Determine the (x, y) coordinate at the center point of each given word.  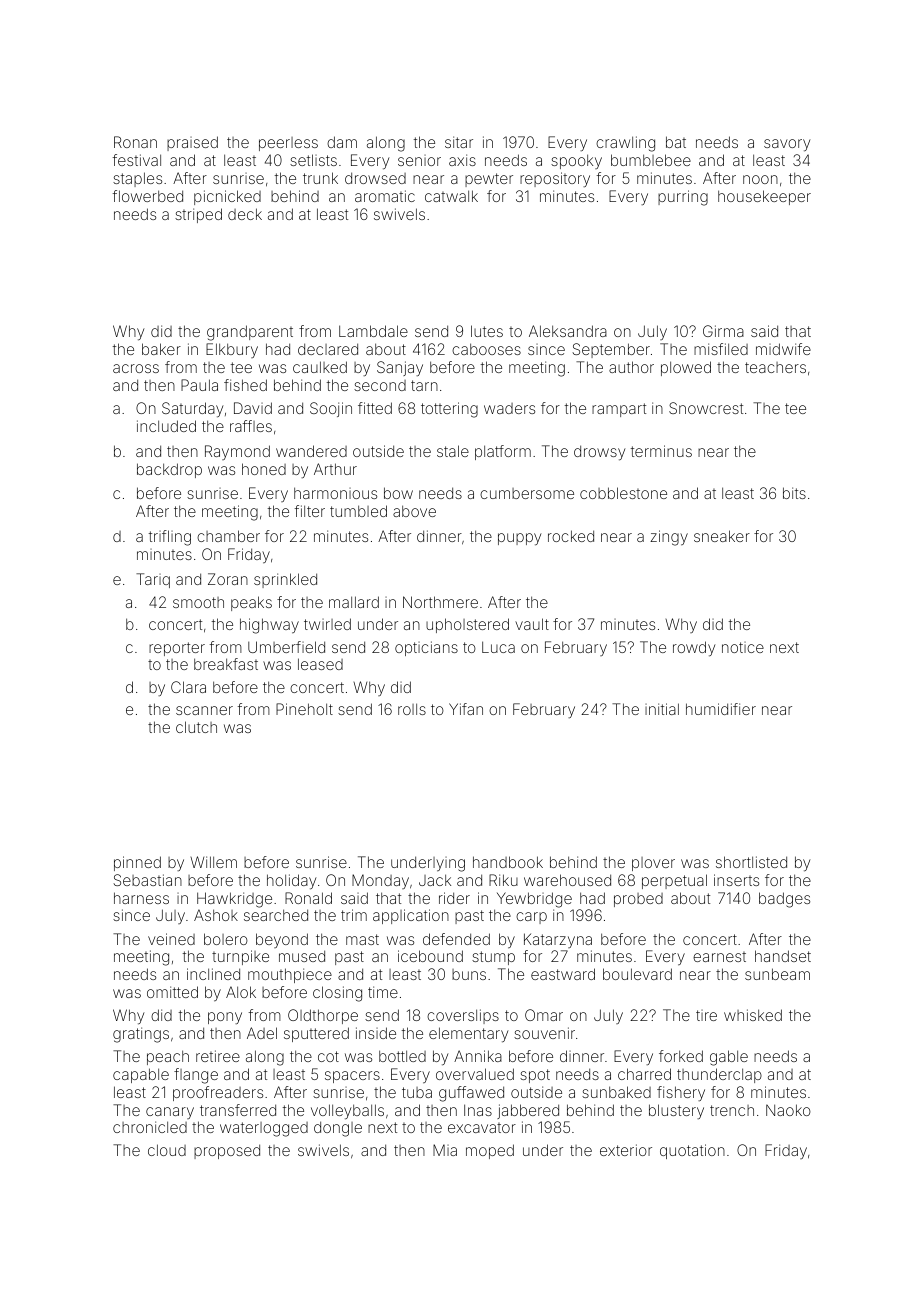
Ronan (135, 142)
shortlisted (751, 862)
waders (509, 408)
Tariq (153, 580)
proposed (227, 1151)
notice (743, 647)
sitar (459, 142)
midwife (783, 349)
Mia (445, 1150)
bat (676, 142)
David (253, 408)
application (411, 916)
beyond (282, 940)
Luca (498, 647)
